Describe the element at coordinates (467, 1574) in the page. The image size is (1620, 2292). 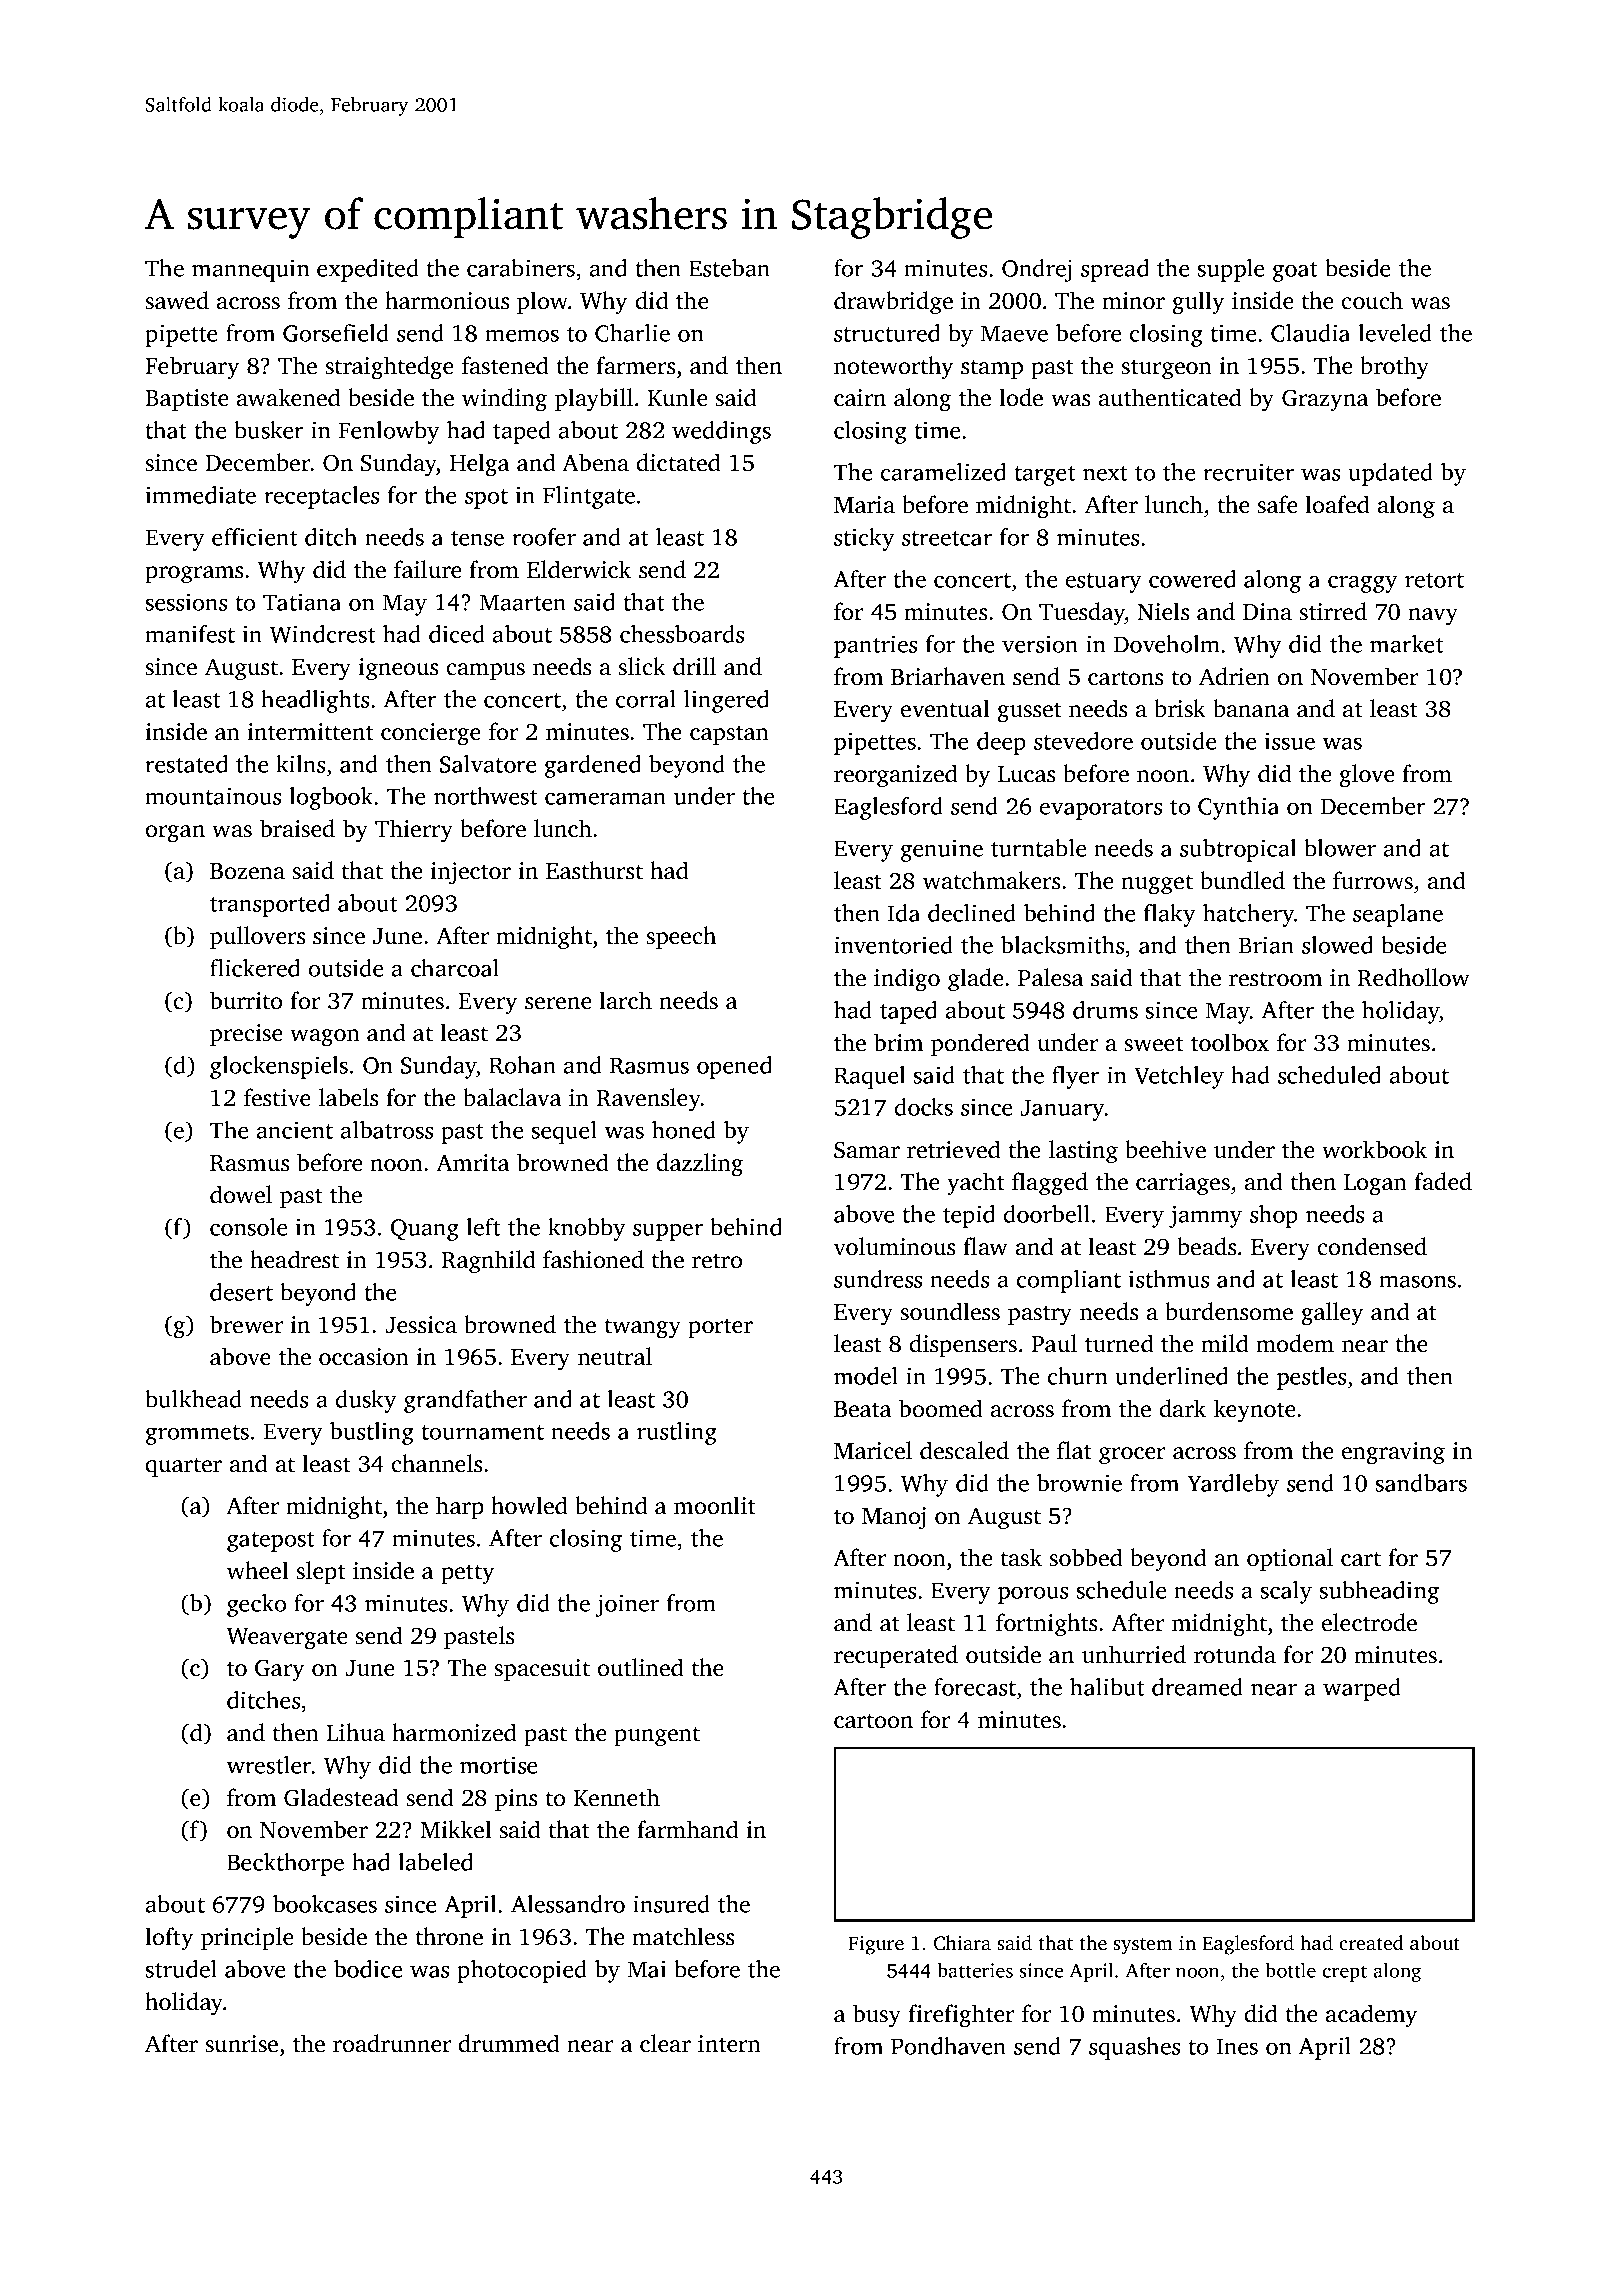
I see `petty` at that location.
